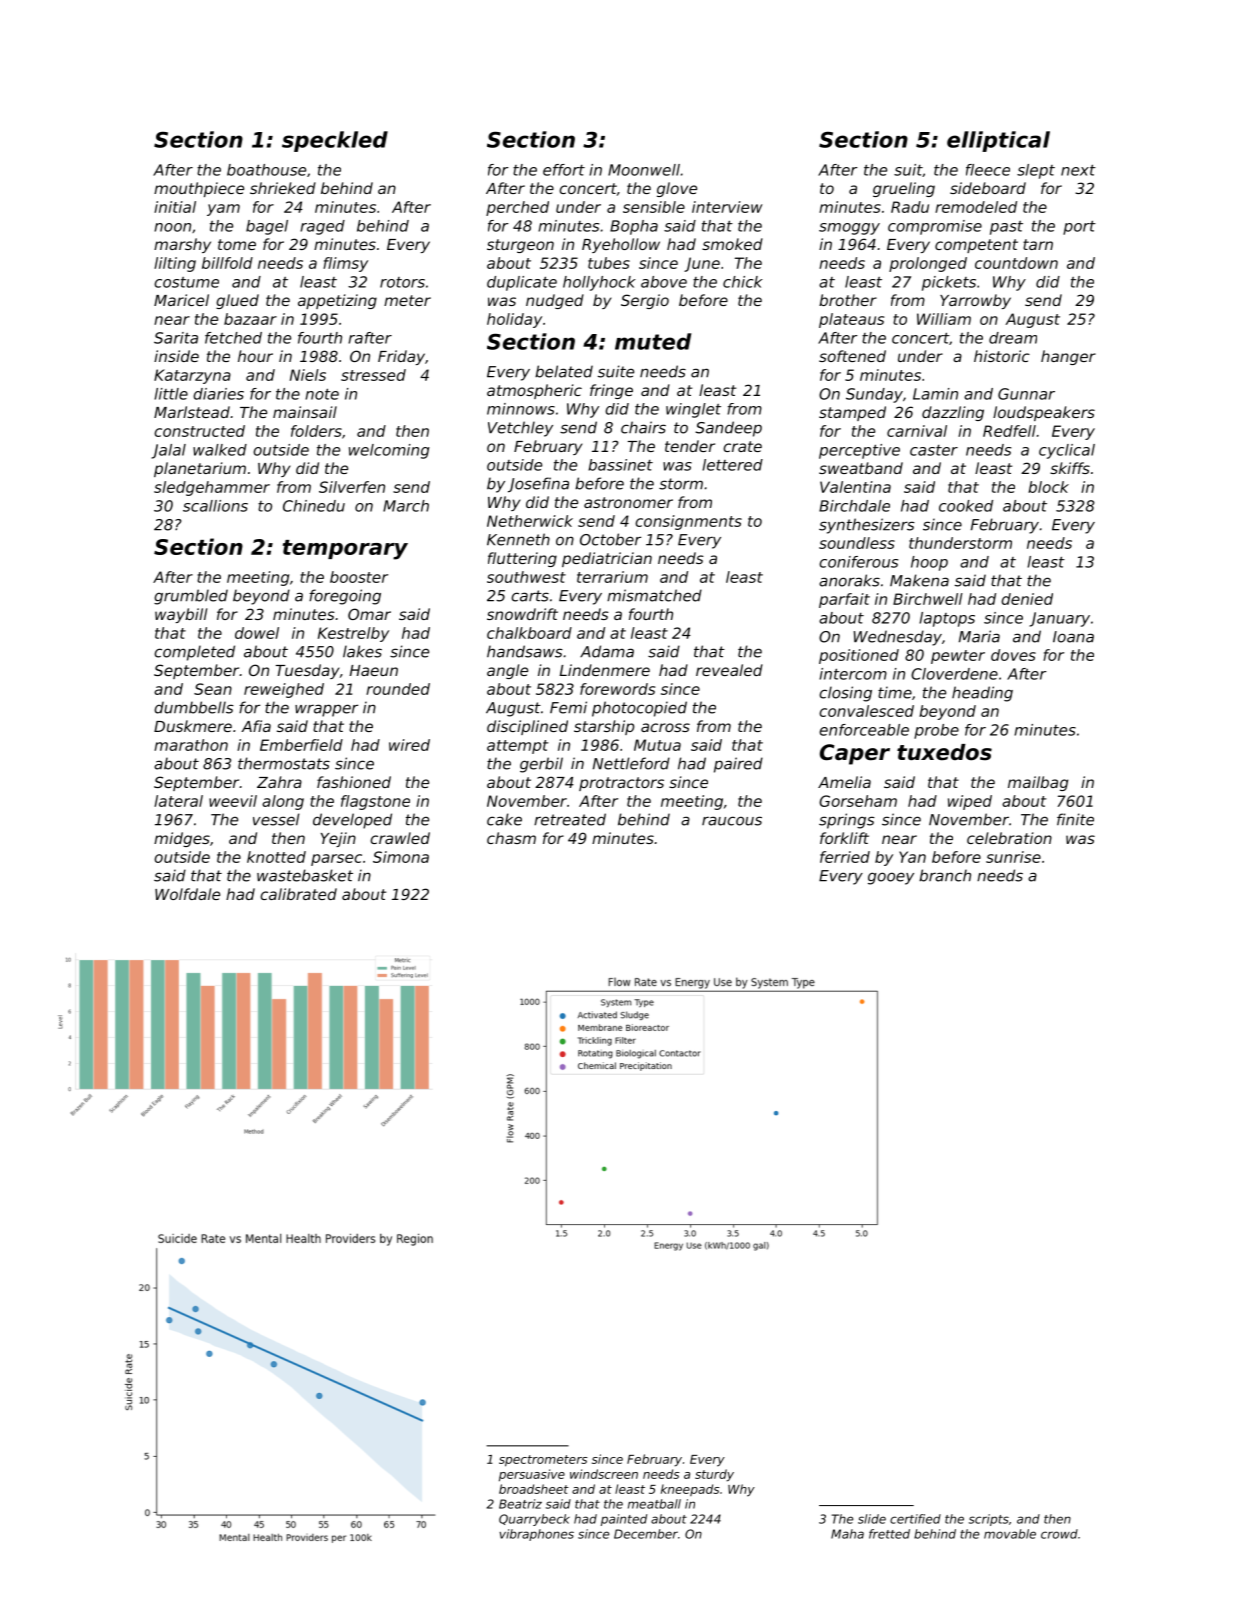  Describe the element at coordinates (389, 451) in the image. I see `welcoming` at that location.
